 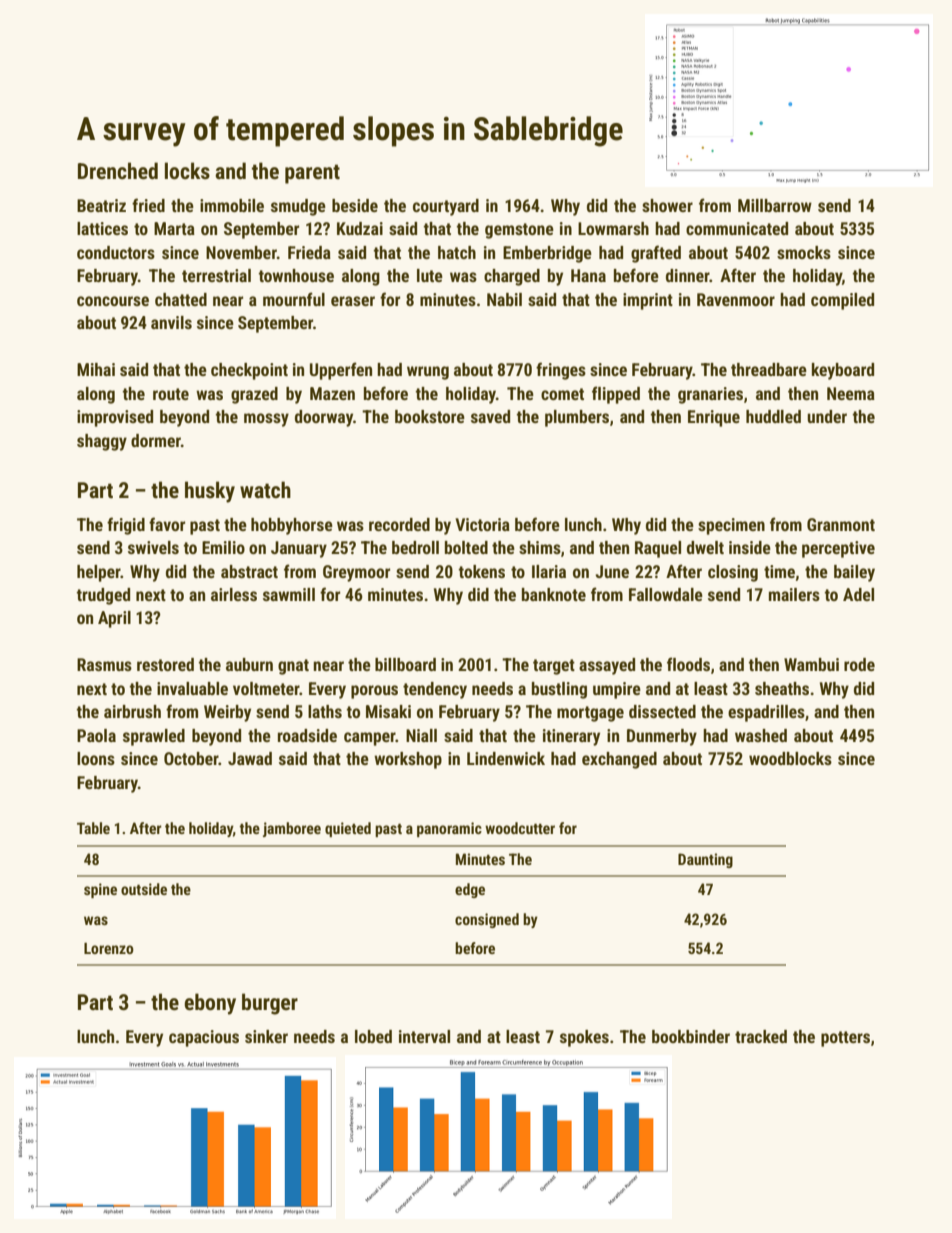 What do you see at coordinates (292, 829) in the image?
I see `jamboree` at bounding box center [292, 829].
